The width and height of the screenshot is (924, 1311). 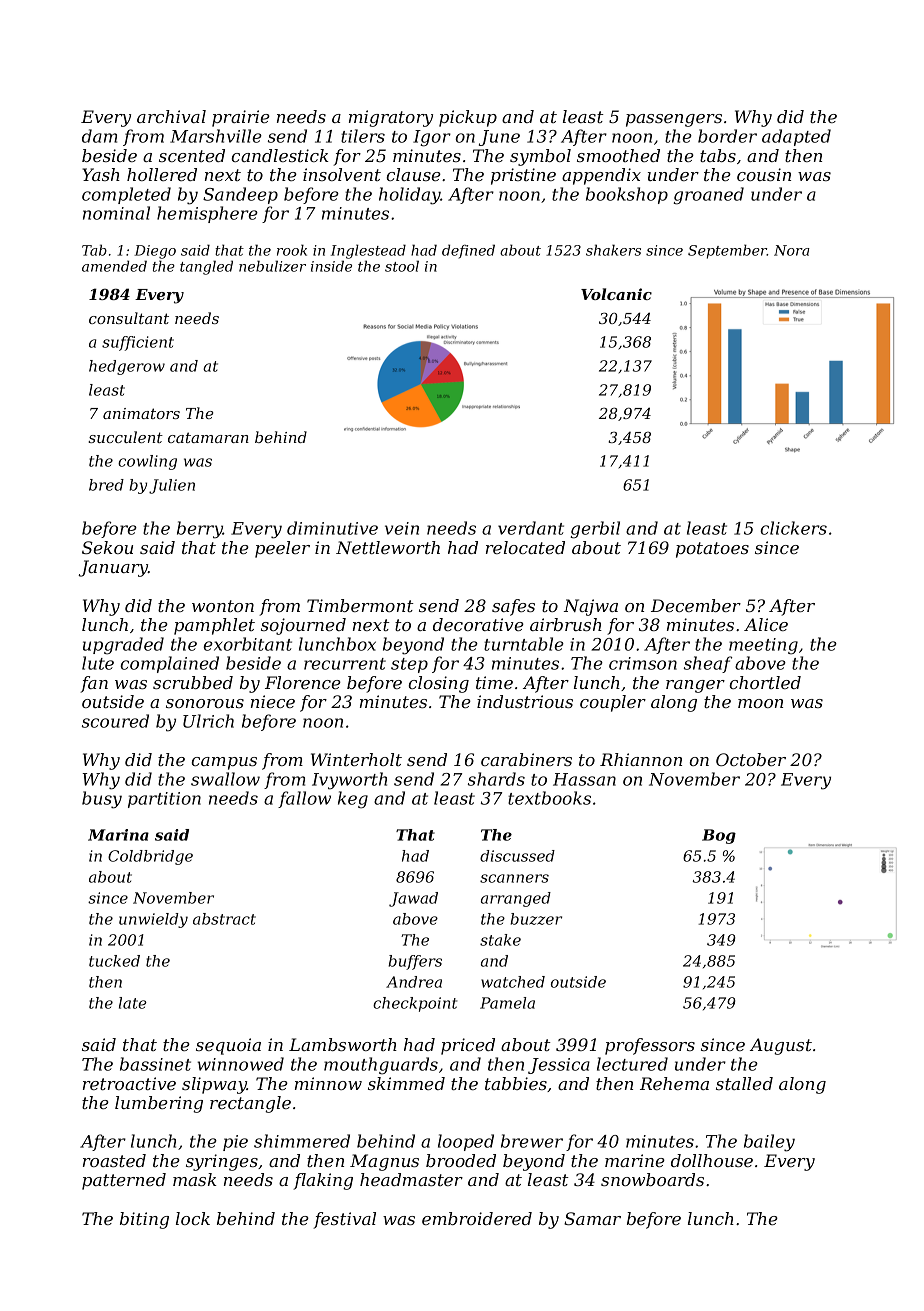 What do you see at coordinates (468, 251) in the screenshot?
I see `defined` at bounding box center [468, 251].
